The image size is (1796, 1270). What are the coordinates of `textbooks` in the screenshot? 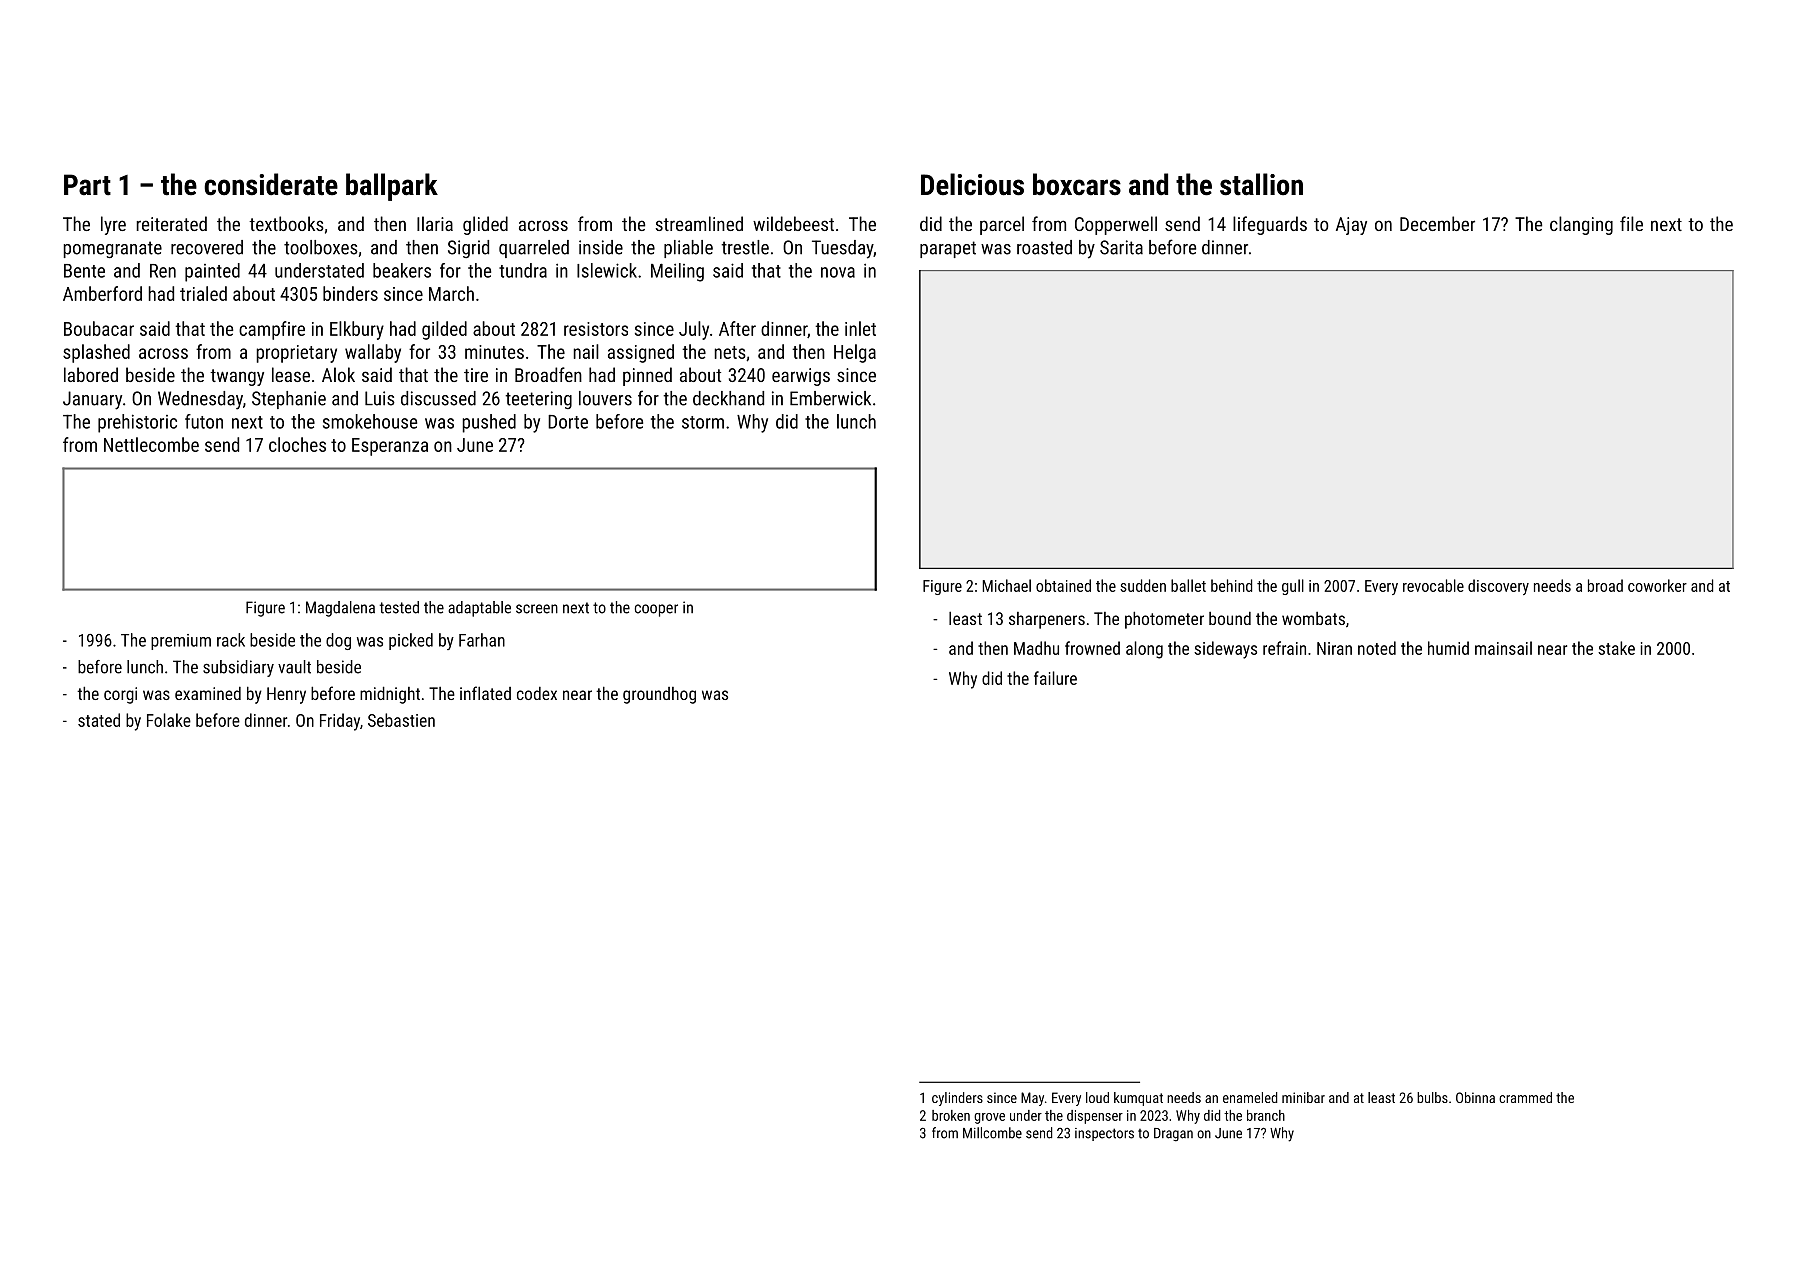 It's located at (286, 223).
